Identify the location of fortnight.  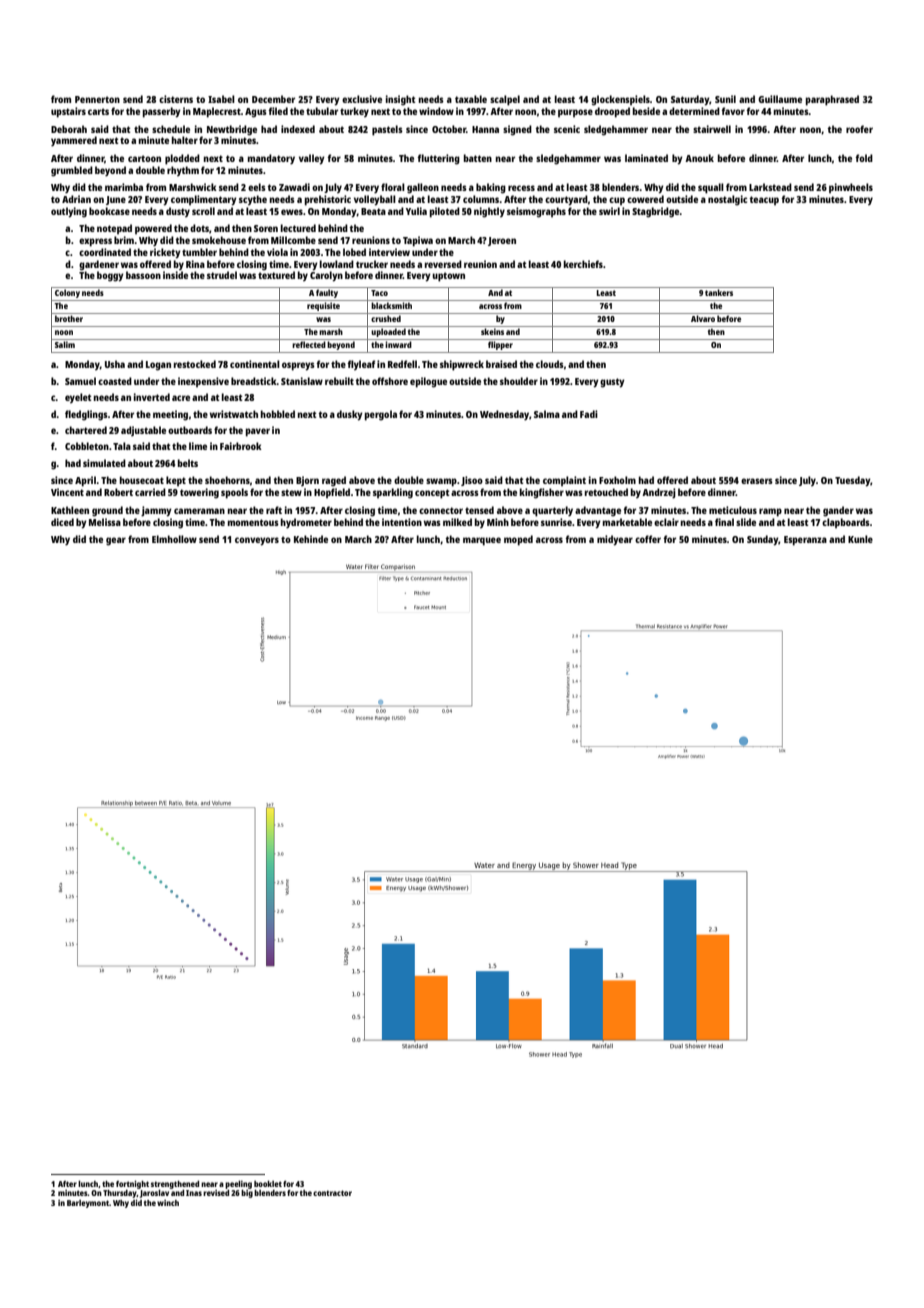
(132, 1184).
